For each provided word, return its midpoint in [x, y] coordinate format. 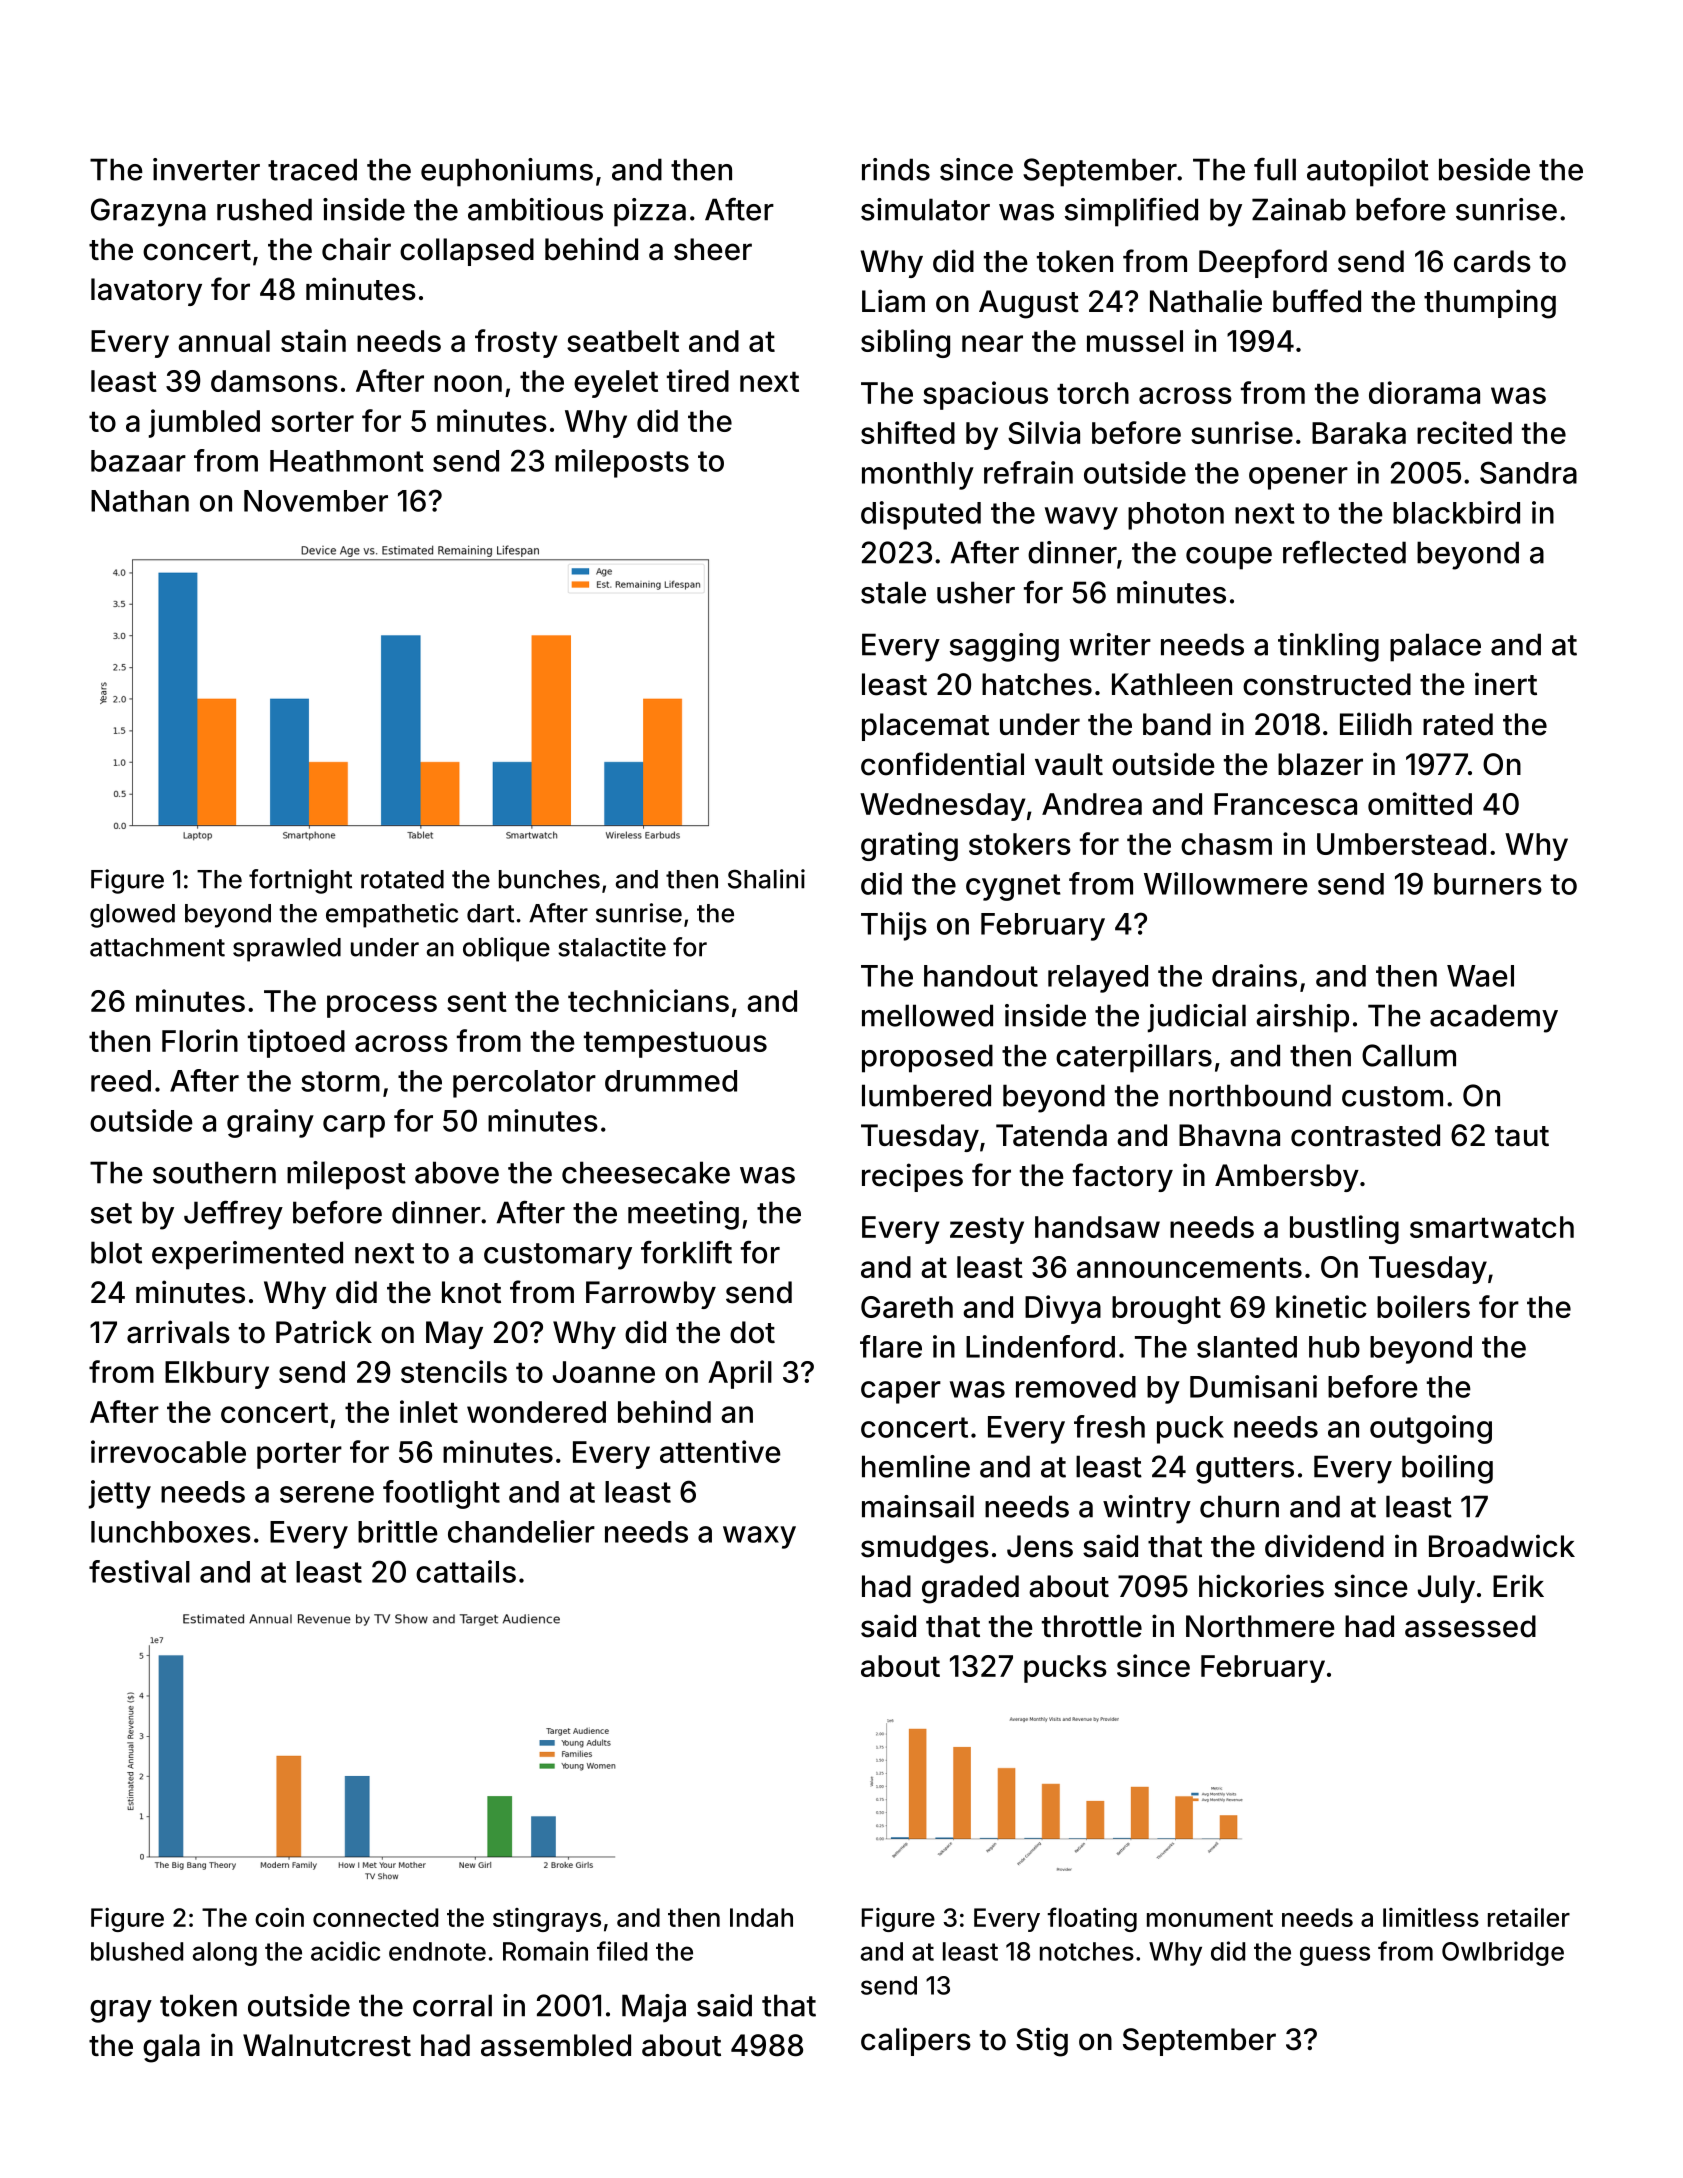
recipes [912, 1177]
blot [116, 1252]
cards [1492, 261]
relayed [1098, 979]
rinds [896, 169]
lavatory [146, 292]
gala [171, 2048]
